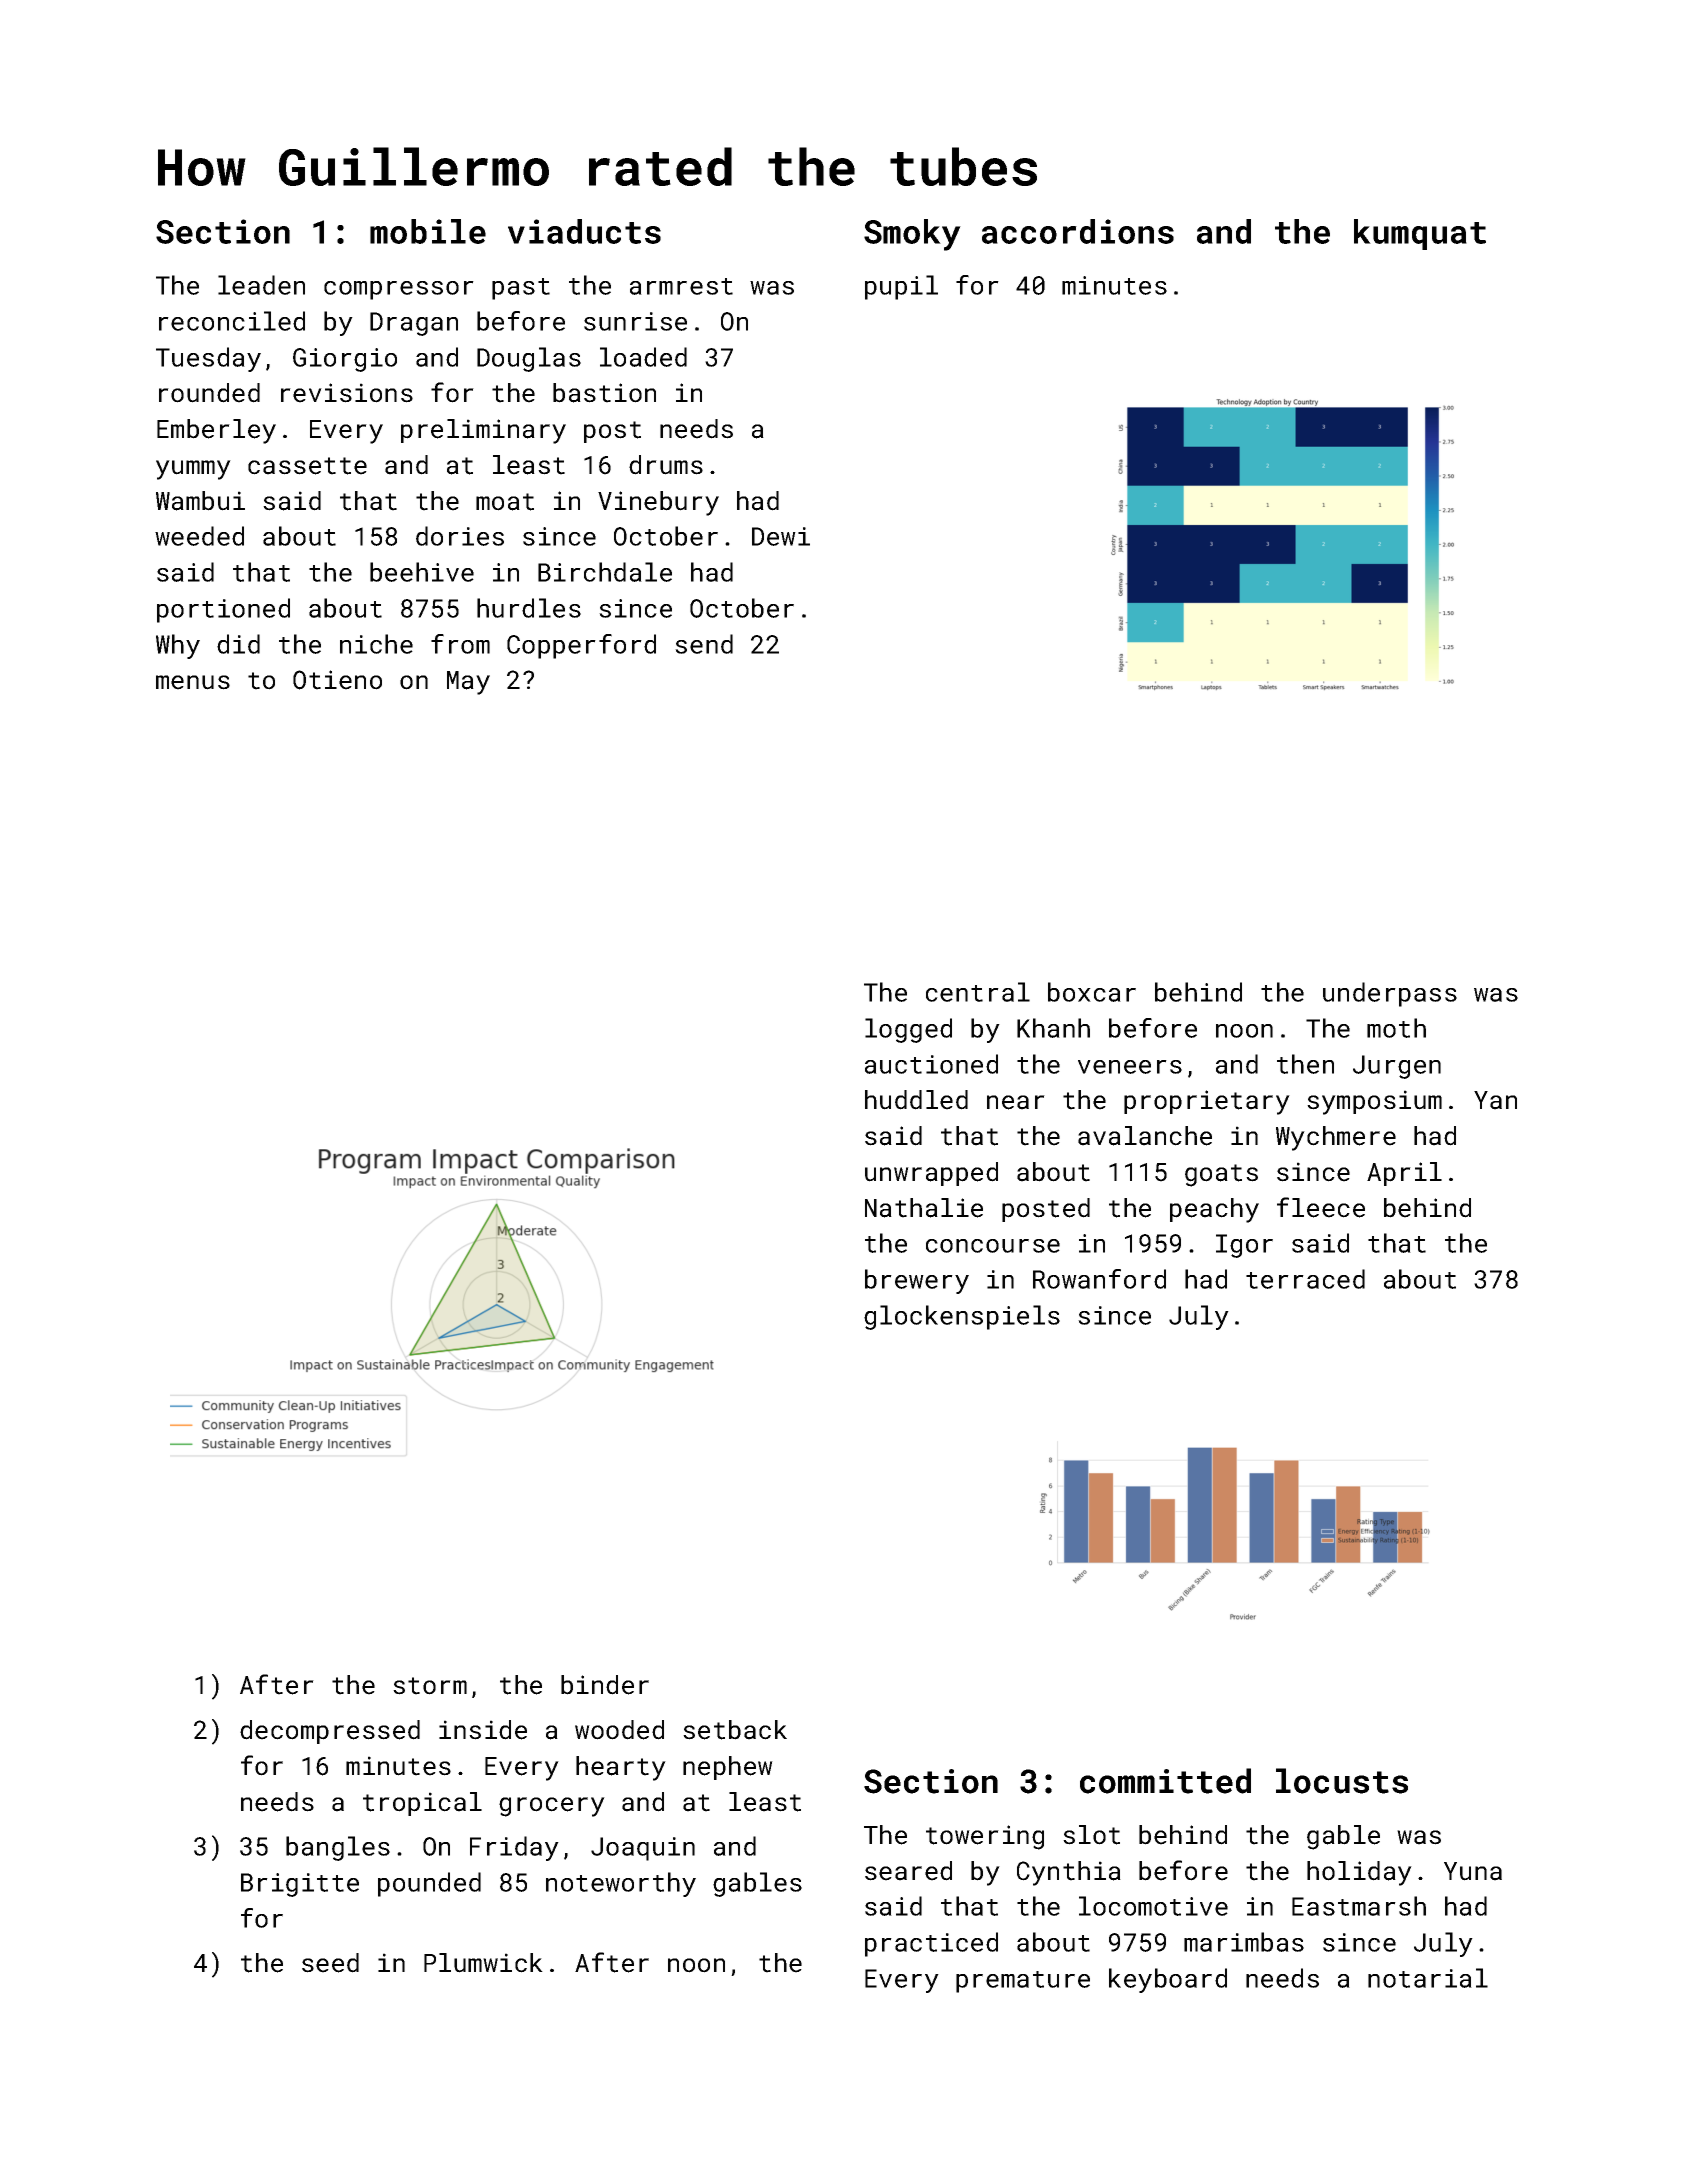 The image size is (1683, 2178). I want to click on logged, so click(908, 1030).
